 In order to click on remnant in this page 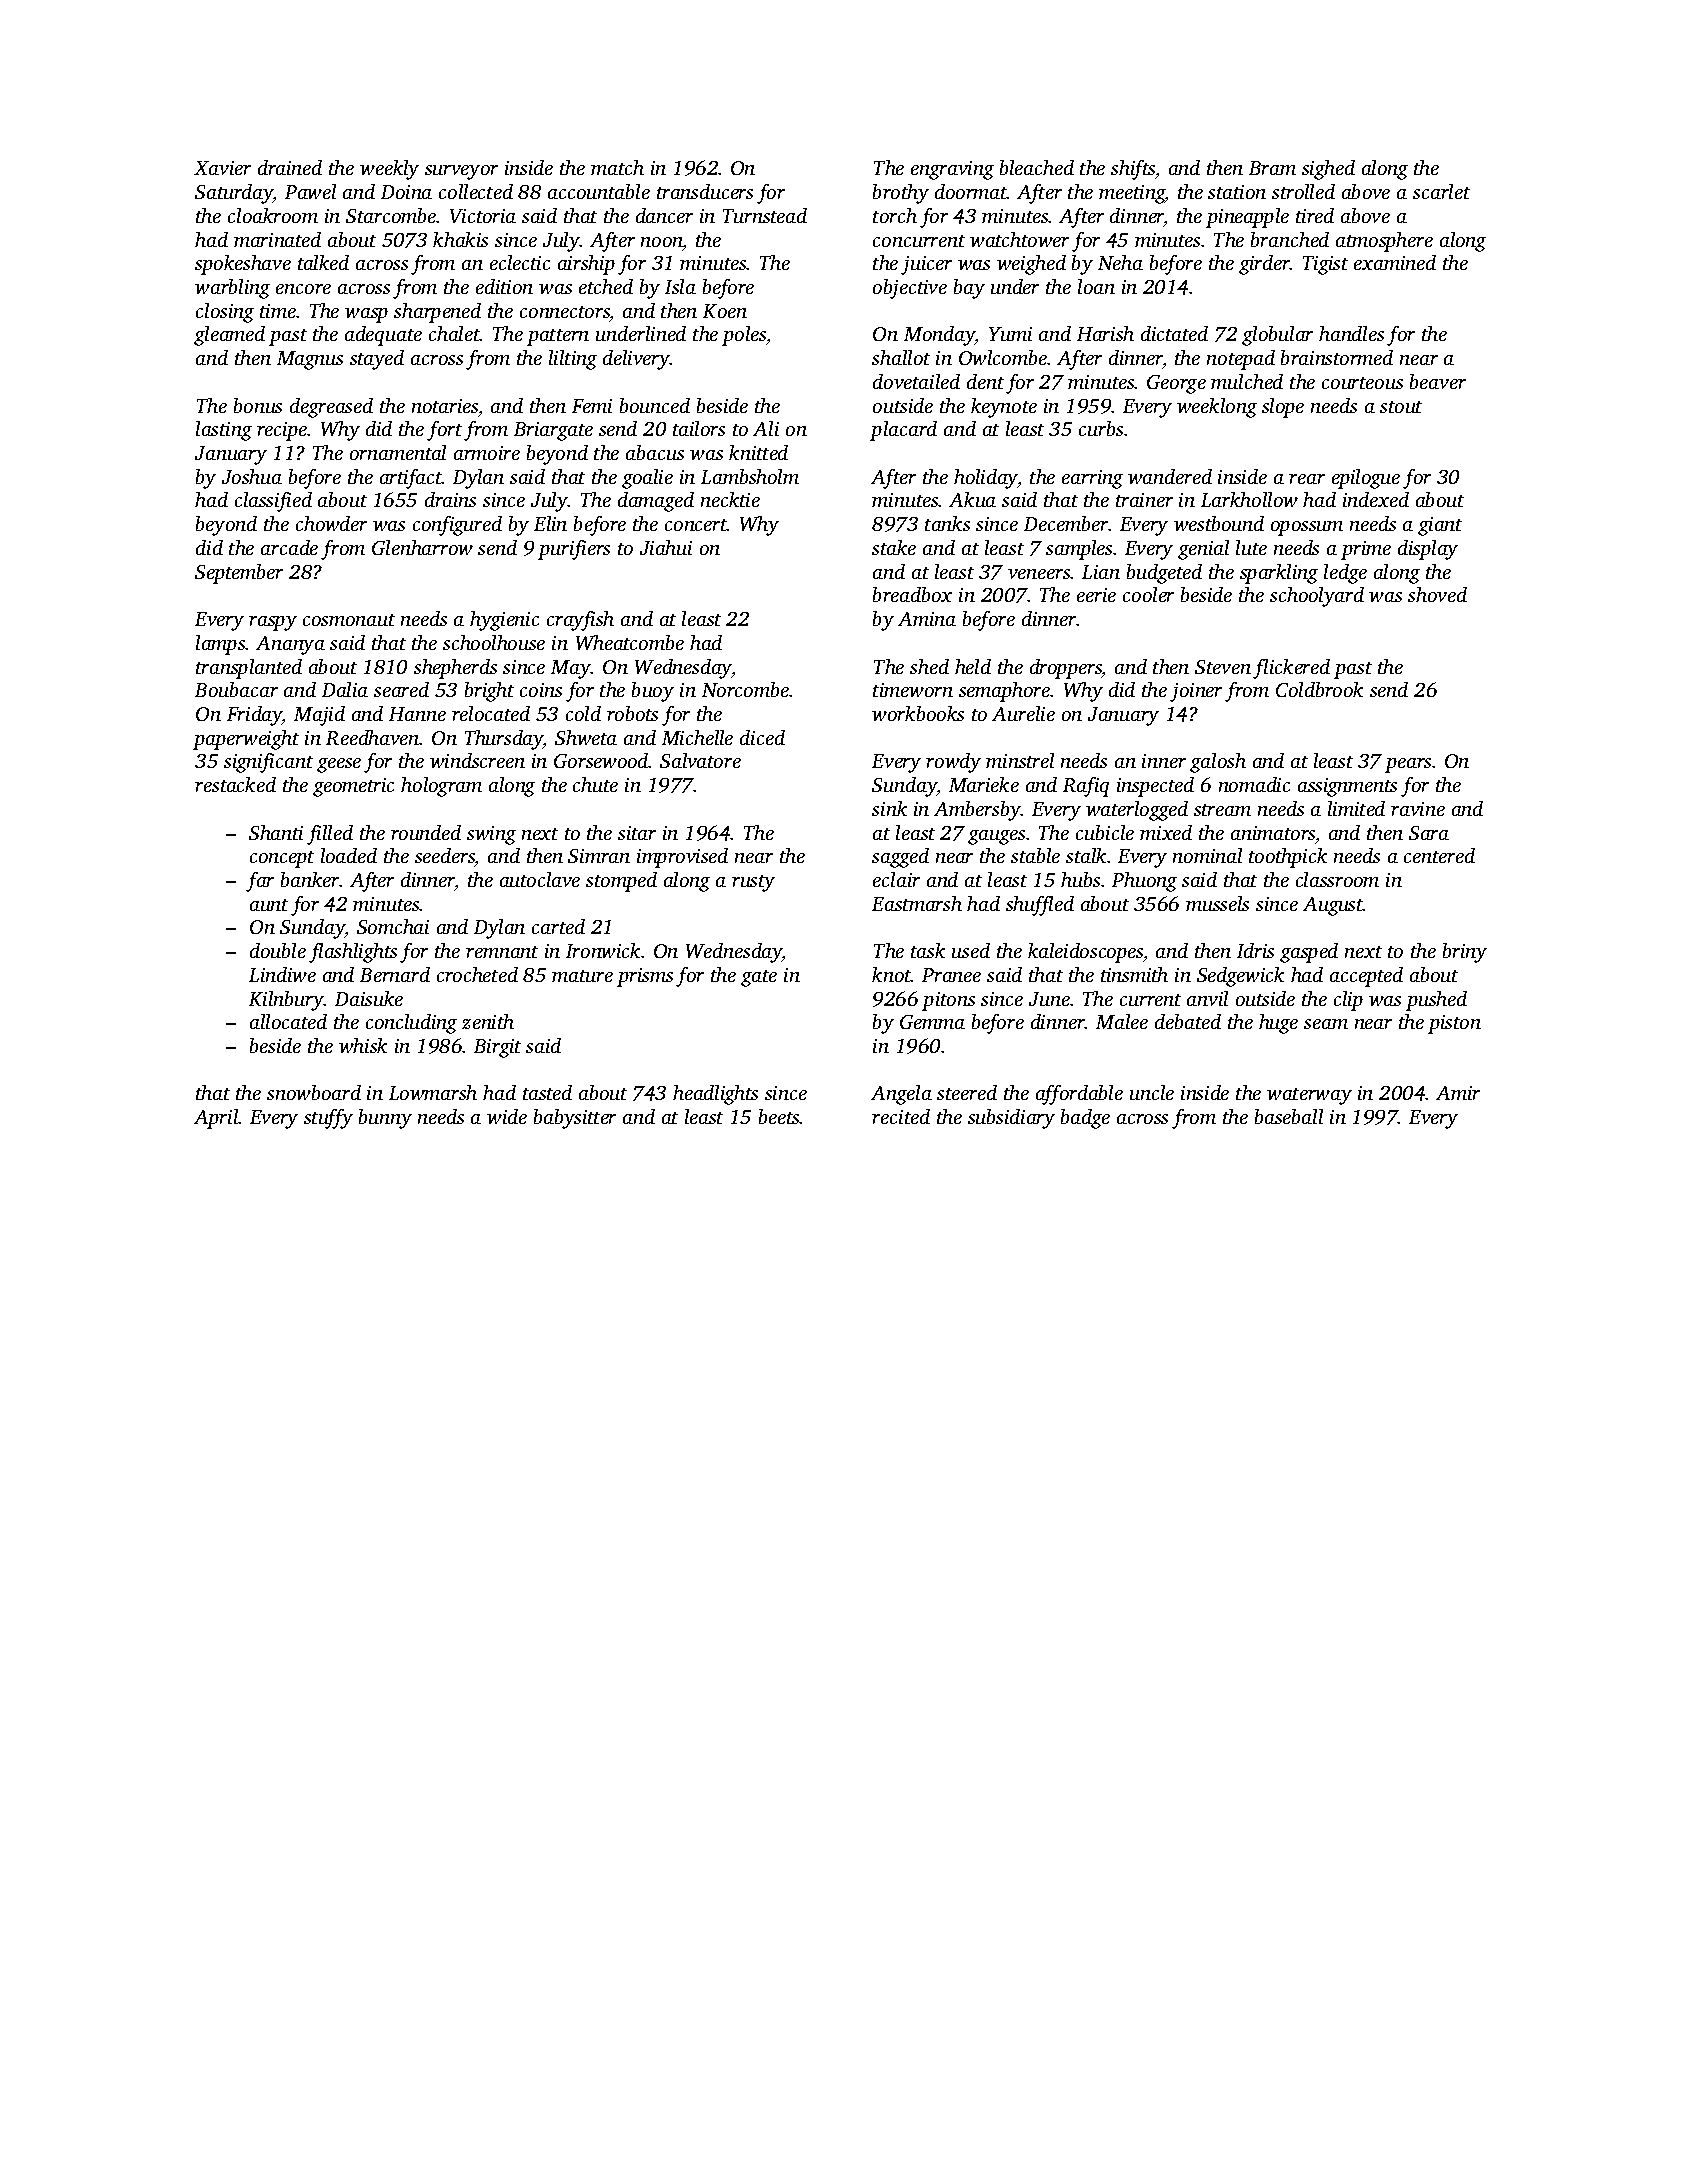, I will do `click(502, 952)`.
